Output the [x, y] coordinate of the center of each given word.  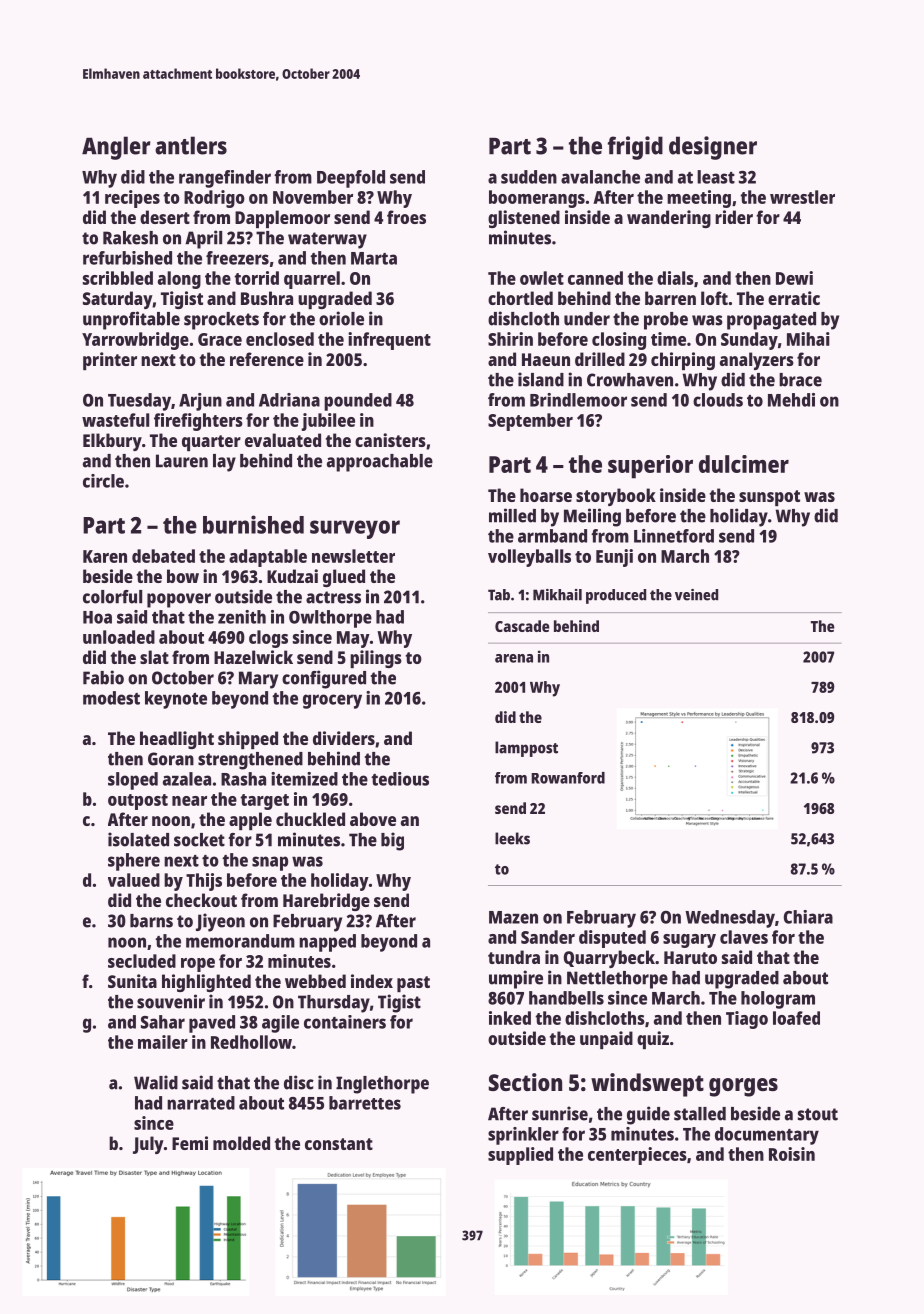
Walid [156, 1082]
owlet [542, 278]
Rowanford [568, 778]
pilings [376, 659]
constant [339, 1144]
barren [670, 298]
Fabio [103, 677]
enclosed [280, 339]
